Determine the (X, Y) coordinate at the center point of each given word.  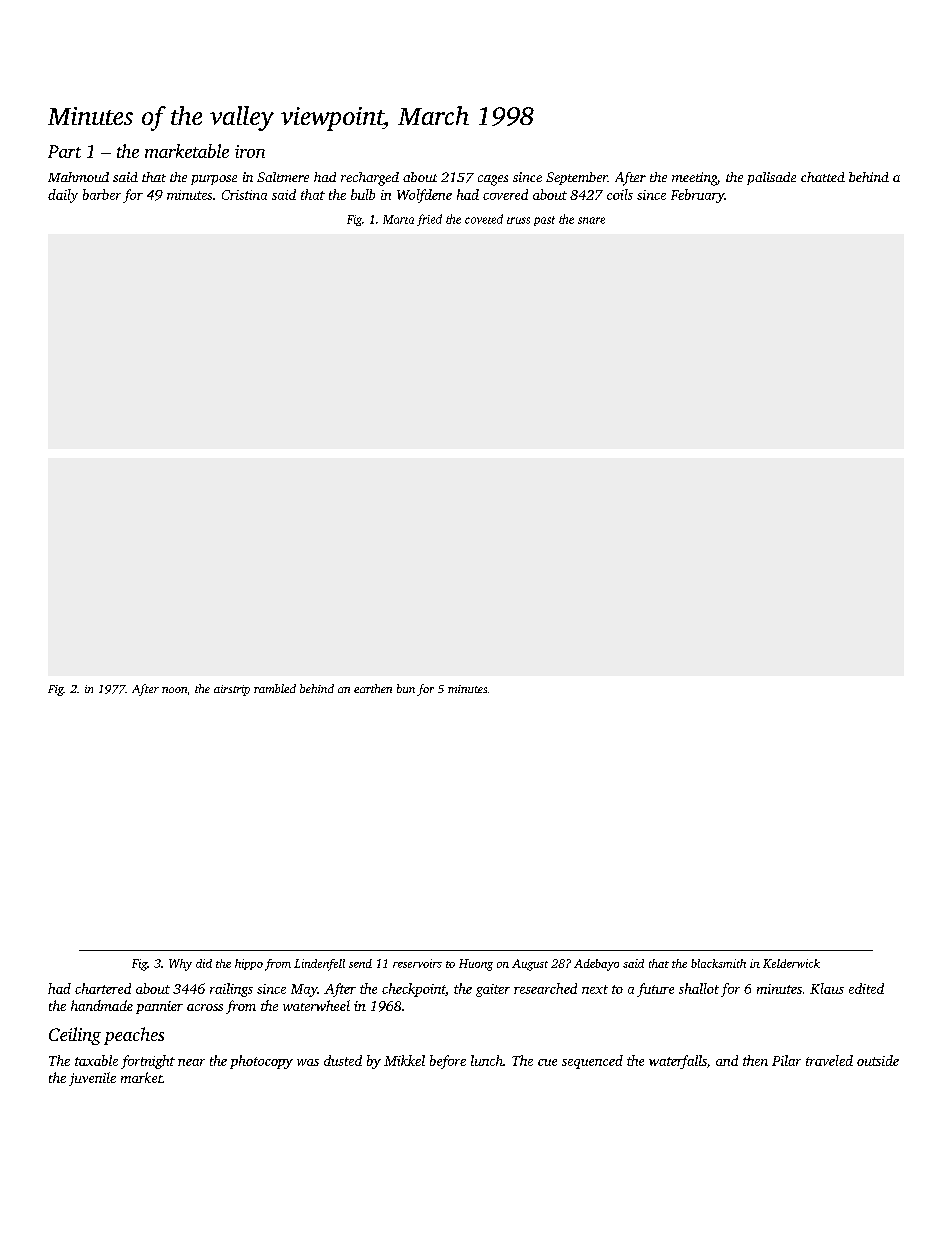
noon (174, 690)
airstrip (232, 690)
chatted (823, 177)
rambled (275, 688)
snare (591, 220)
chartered (103, 988)
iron (250, 151)
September (577, 178)
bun (406, 688)
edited (866, 988)
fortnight (148, 1062)
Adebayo (596, 965)
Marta (398, 219)
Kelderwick (791, 963)
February (697, 196)
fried (429, 220)
